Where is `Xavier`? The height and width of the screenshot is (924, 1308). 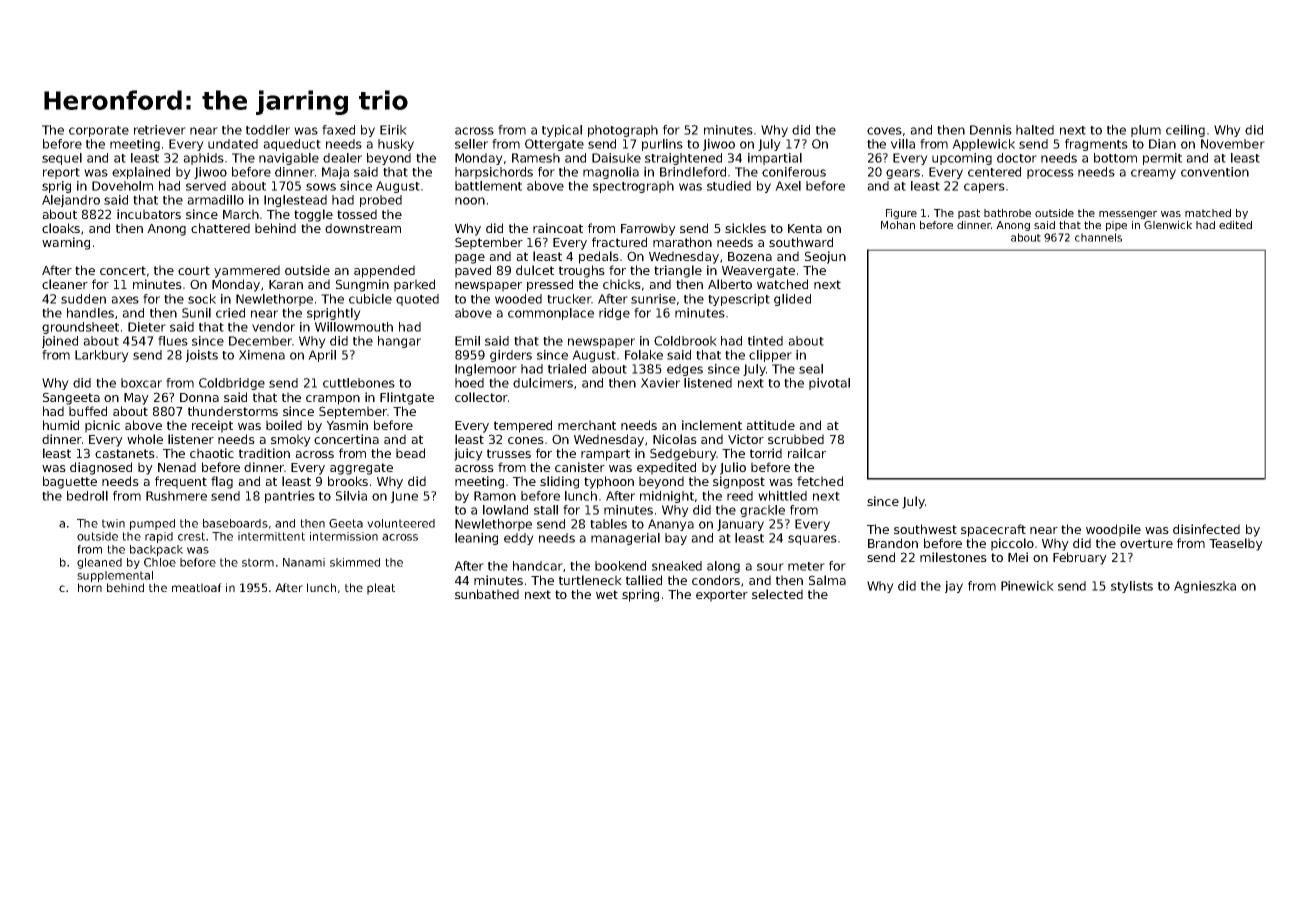 Xavier is located at coordinates (660, 383).
